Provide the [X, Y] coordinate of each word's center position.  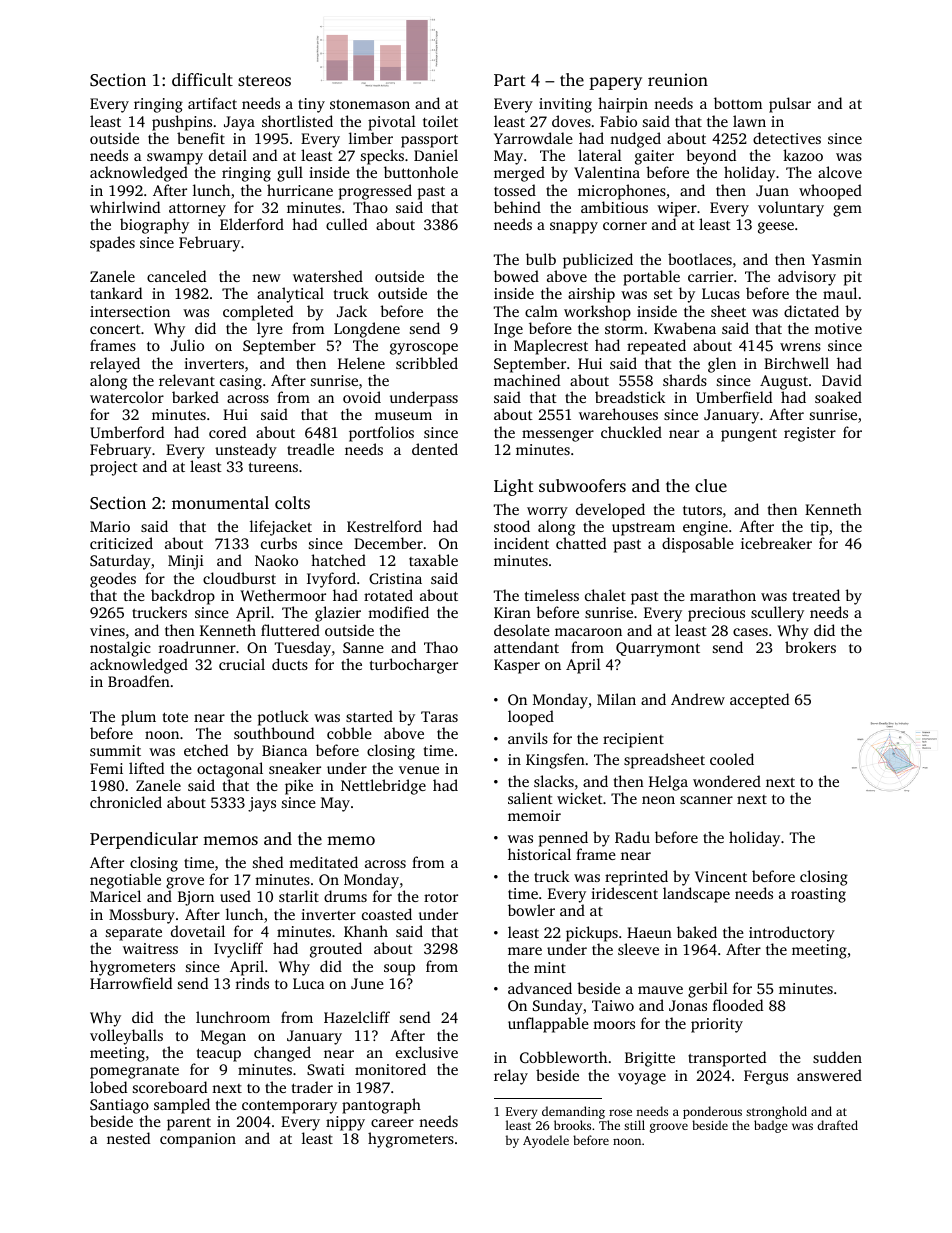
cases [750, 632]
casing [241, 382]
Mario [110, 526]
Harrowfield [131, 983]
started [369, 716]
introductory [792, 934]
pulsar [790, 105]
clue [711, 485]
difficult [202, 79]
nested [128, 1138]
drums [345, 896]
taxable [433, 560]
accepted [759, 701]
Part [510, 80]
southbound [274, 733]
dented [435, 449]
